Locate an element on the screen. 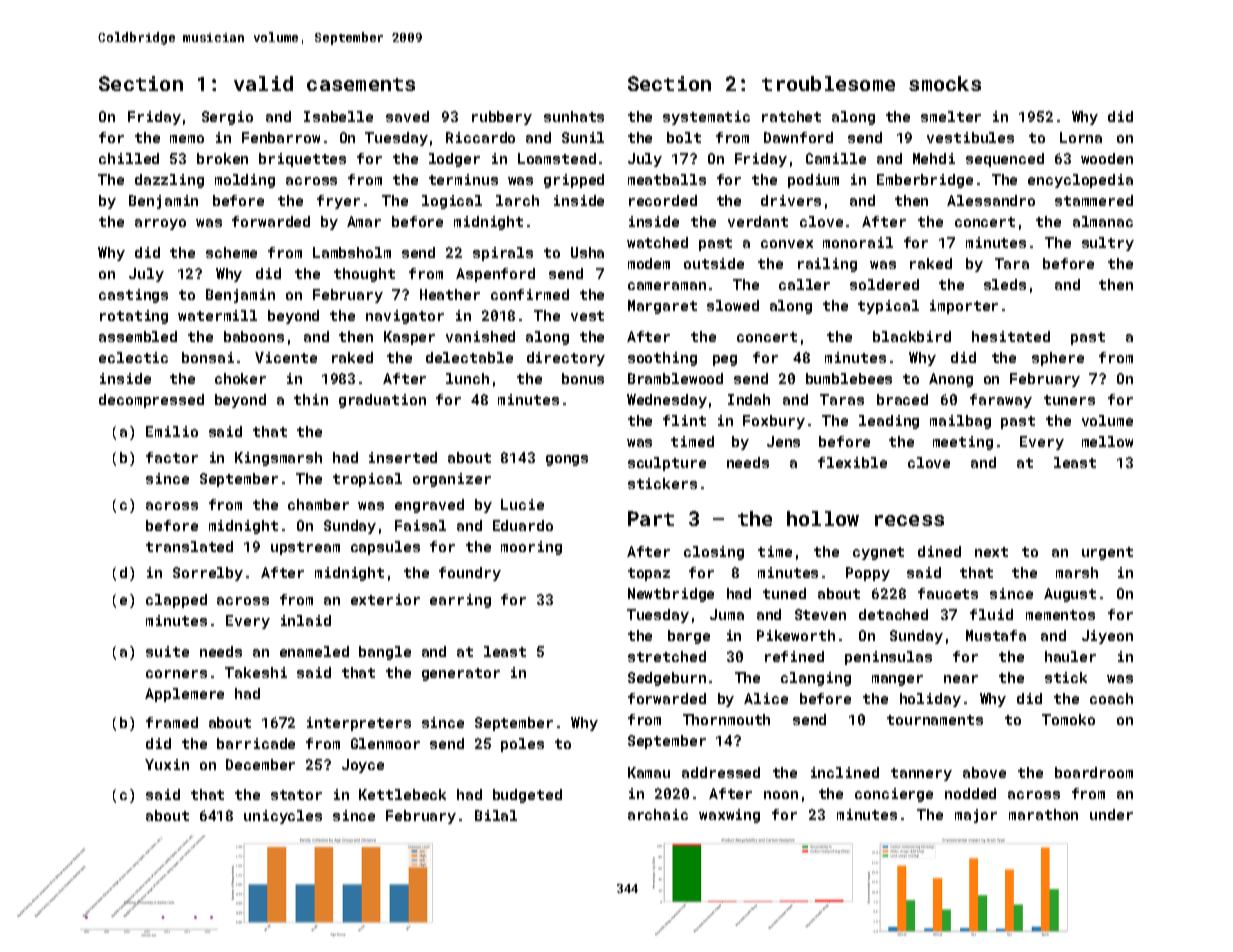  sculpture is located at coordinates (667, 464).
